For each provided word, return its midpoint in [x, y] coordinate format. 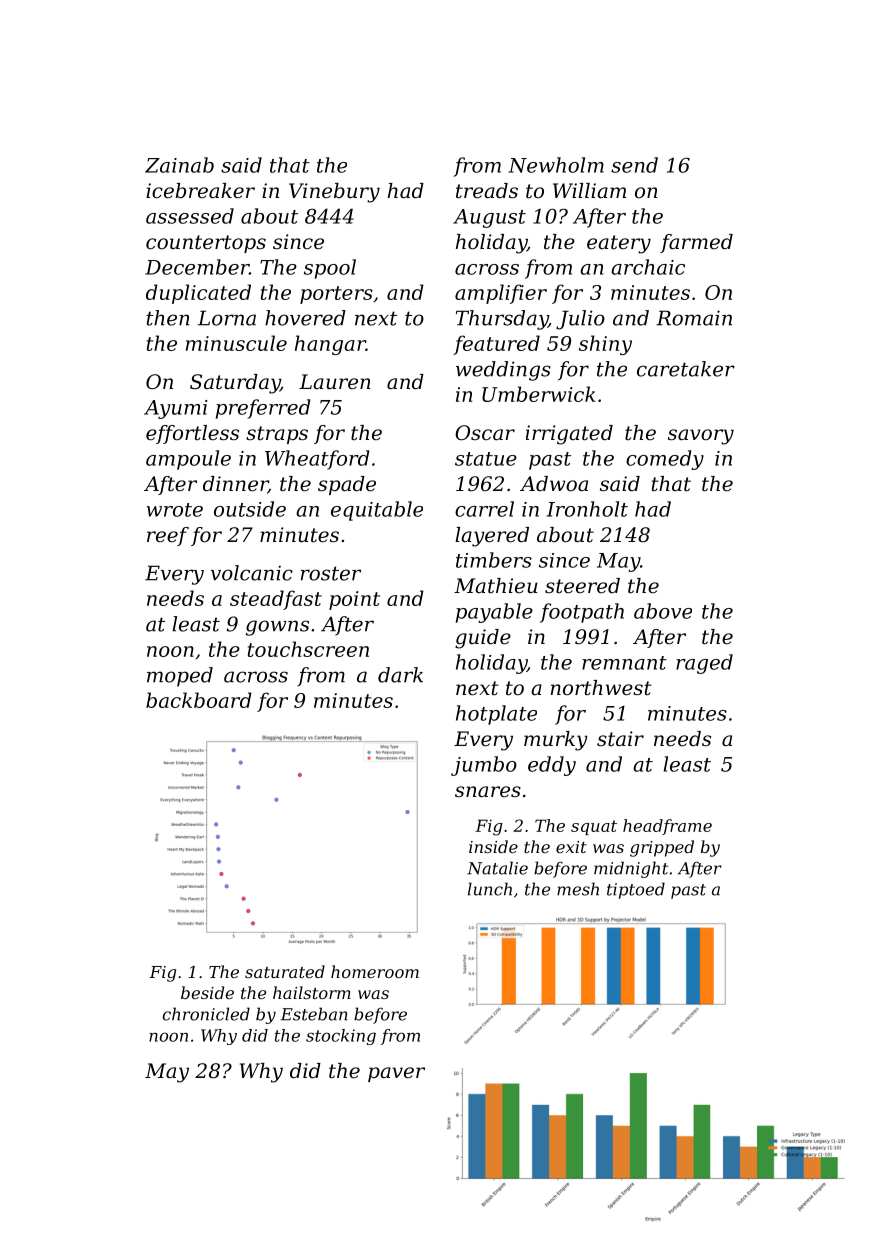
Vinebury [334, 193]
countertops [206, 244]
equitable [377, 511]
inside [493, 846]
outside [250, 509]
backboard [199, 700]
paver [396, 1074]
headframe [667, 827]
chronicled [206, 1014]
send [634, 165]
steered [582, 586]
